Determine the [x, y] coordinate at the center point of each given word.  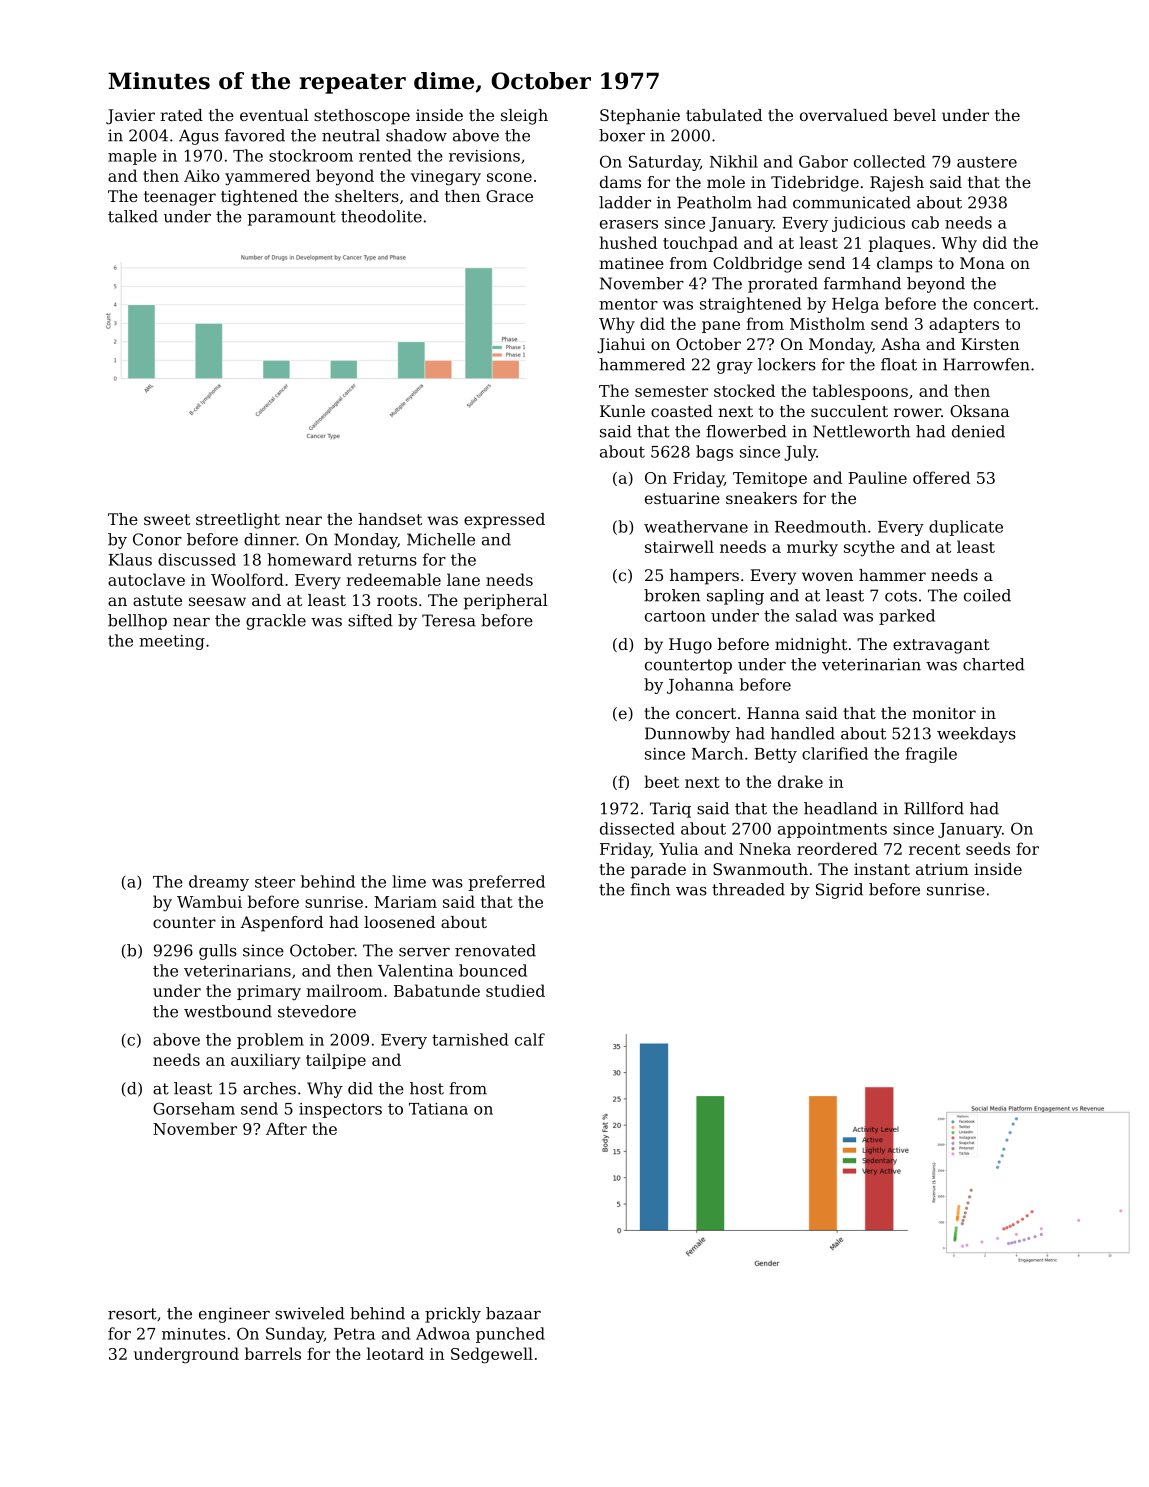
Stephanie [640, 117]
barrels [273, 1353]
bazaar [513, 1313]
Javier [130, 117]
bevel [915, 115]
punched [510, 1335]
